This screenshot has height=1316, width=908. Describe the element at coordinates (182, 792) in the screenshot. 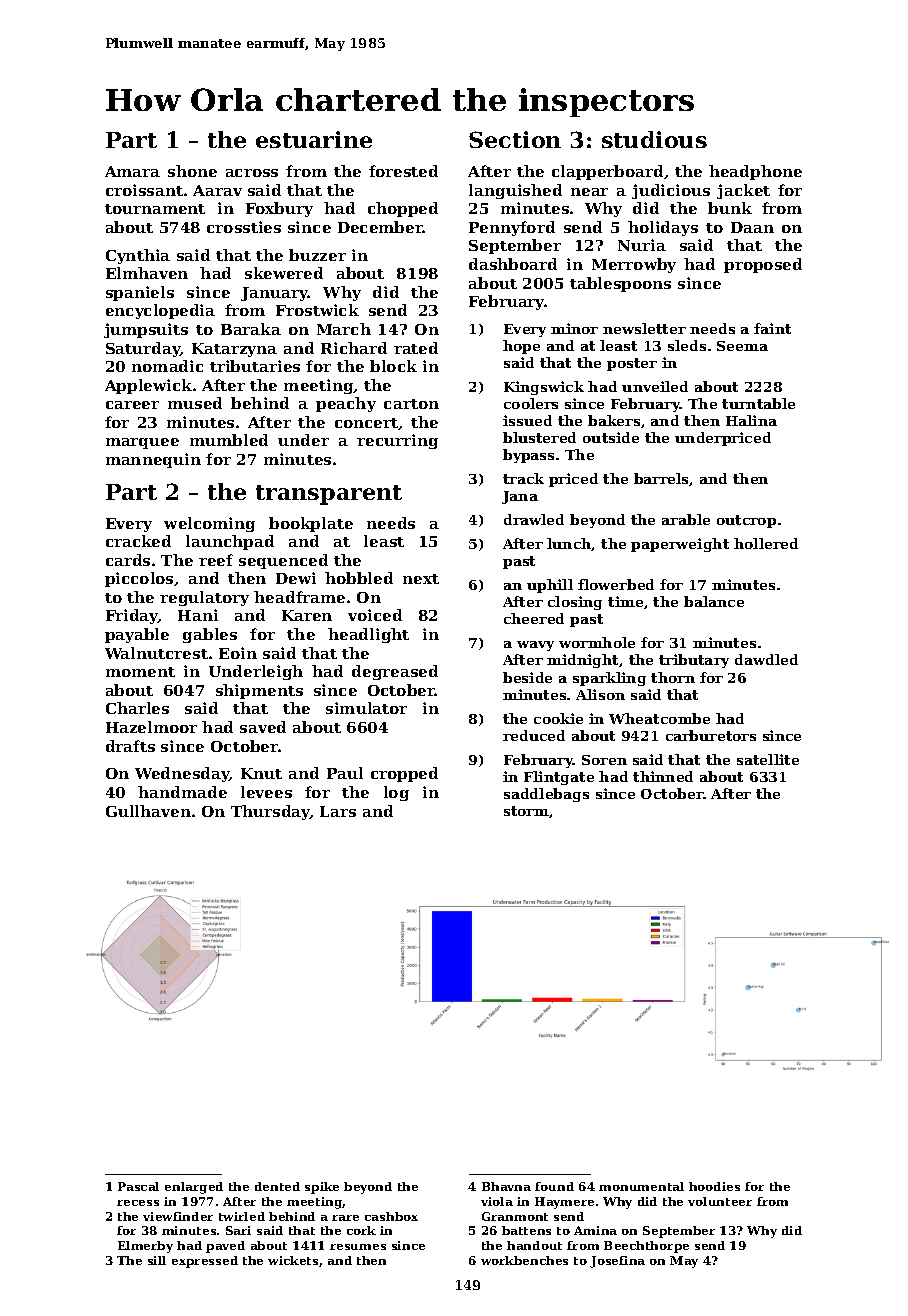

I see `handmade` at that location.
